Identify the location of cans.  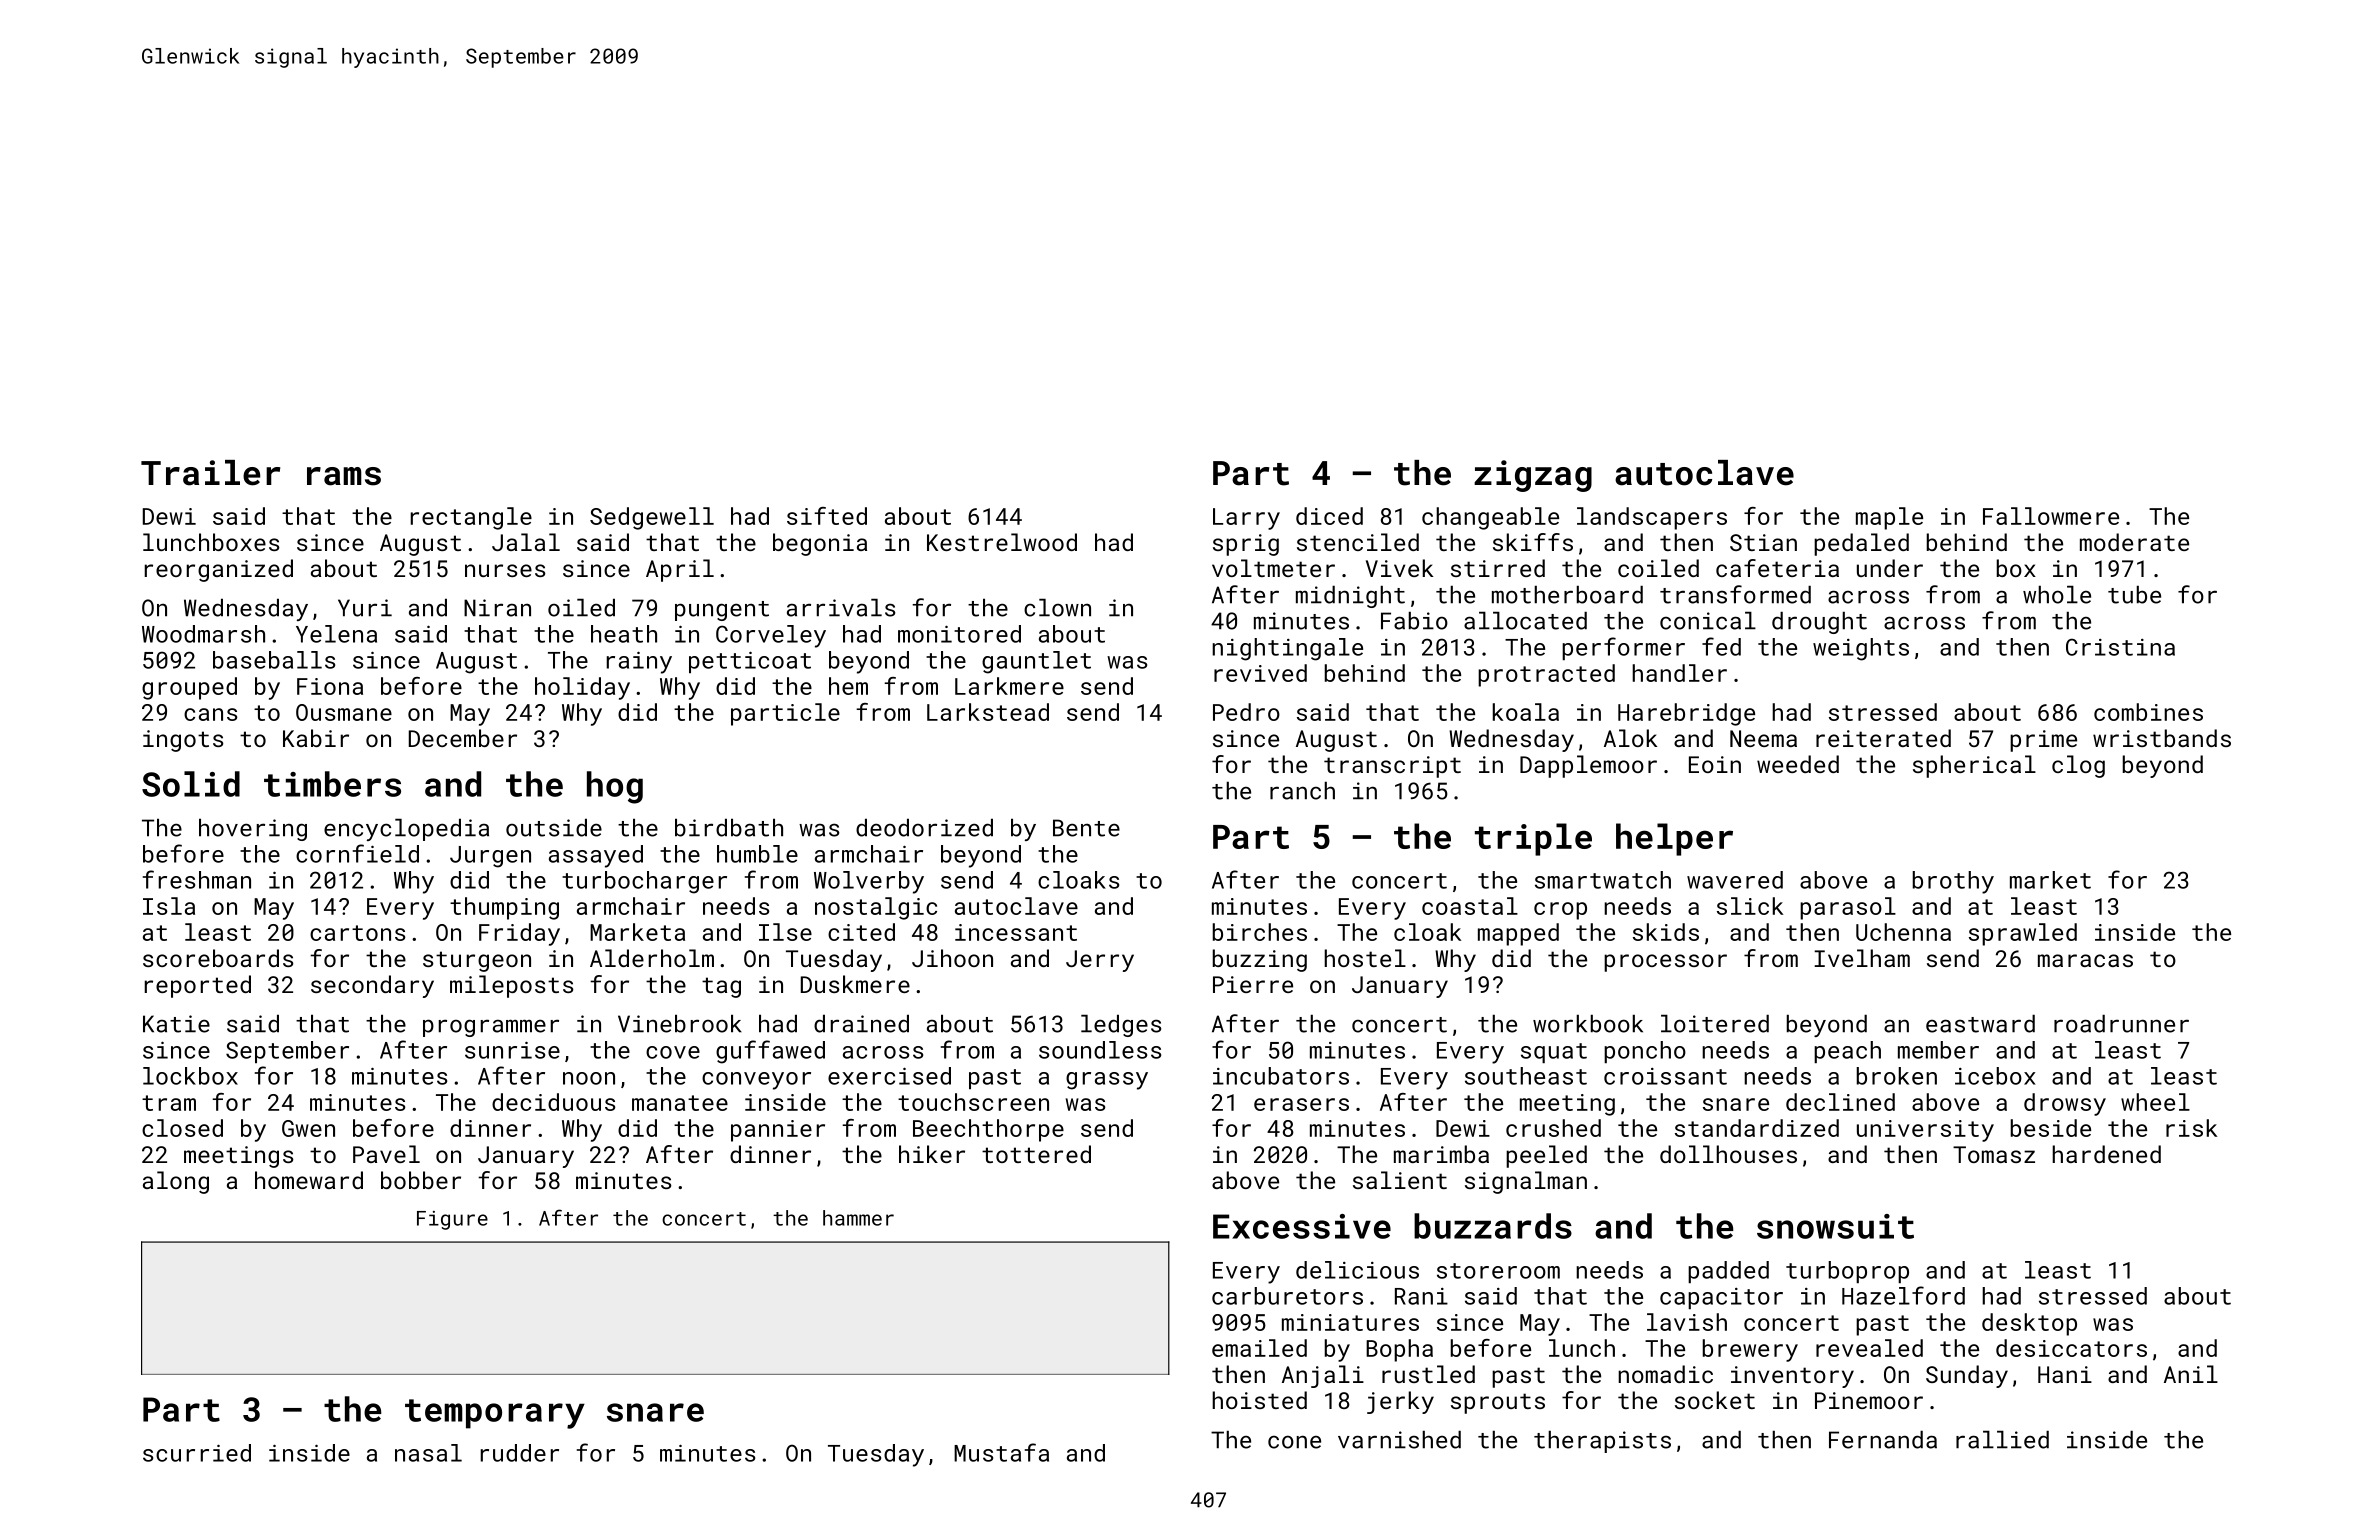
(210, 714).
